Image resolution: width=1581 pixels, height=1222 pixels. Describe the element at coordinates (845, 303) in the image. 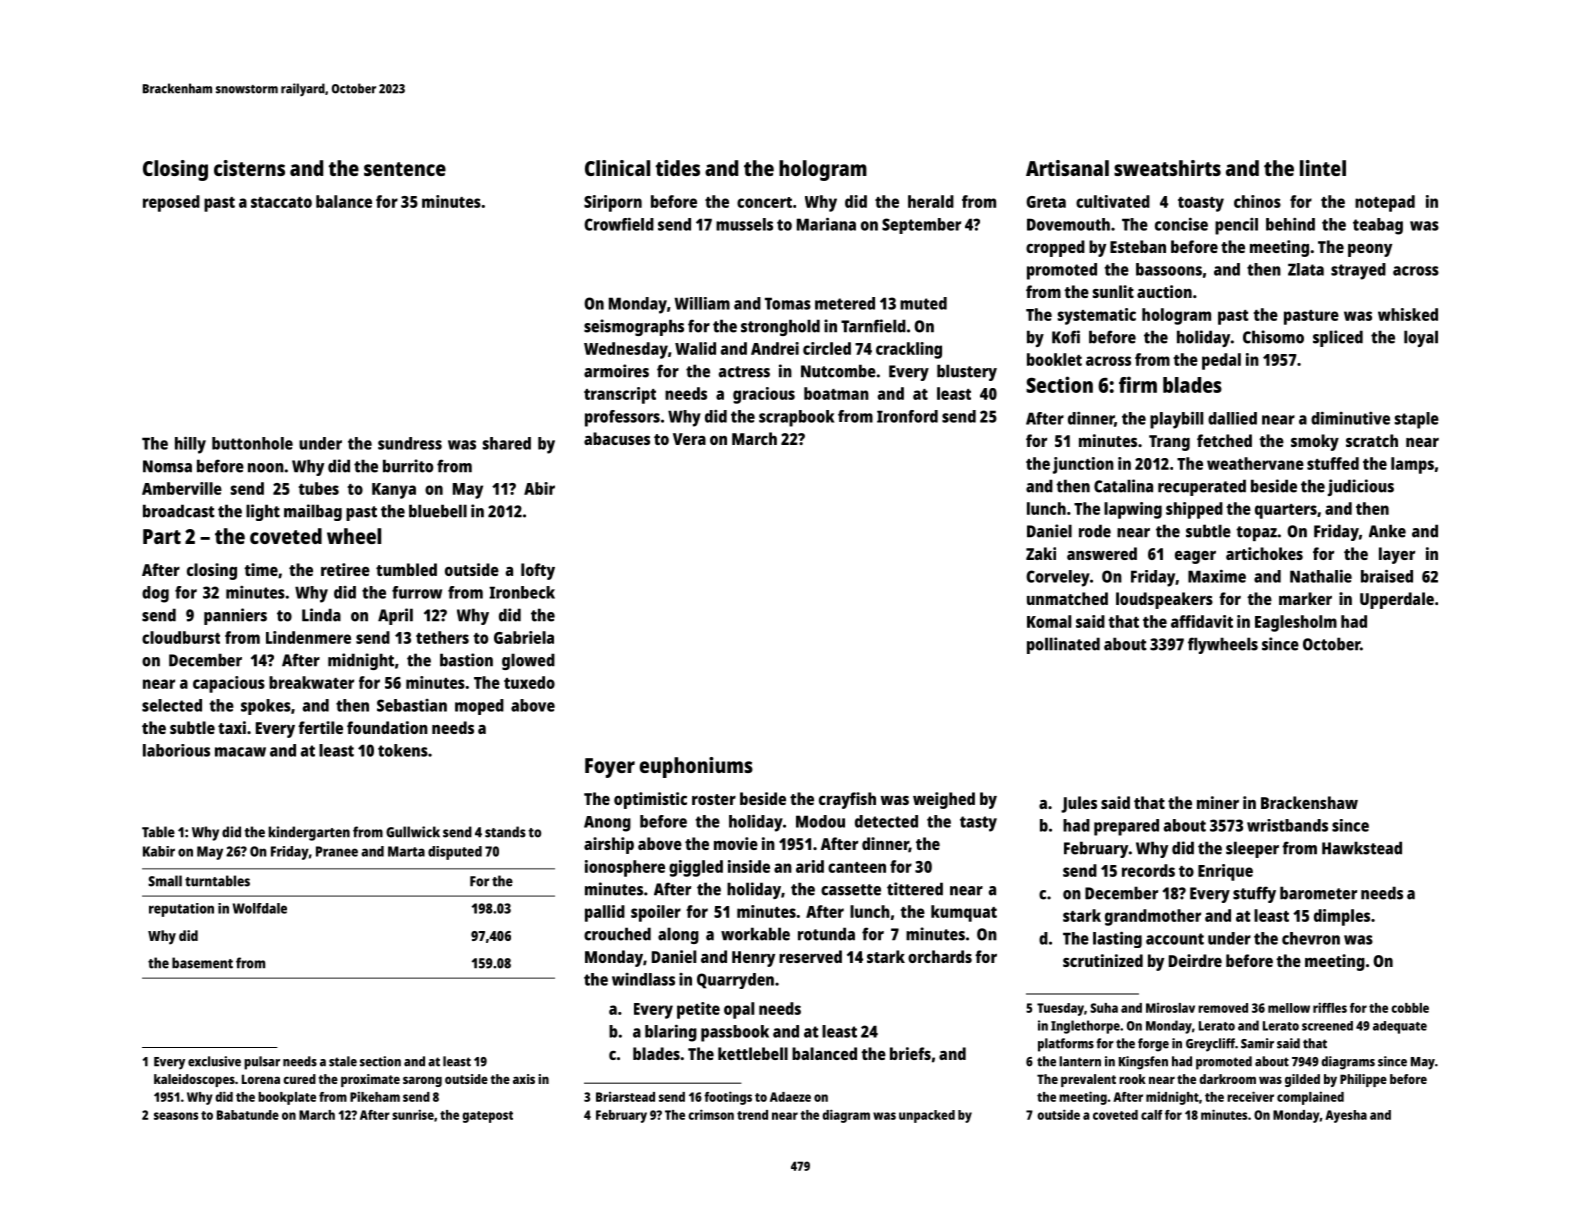

I see `metered` at that location.
